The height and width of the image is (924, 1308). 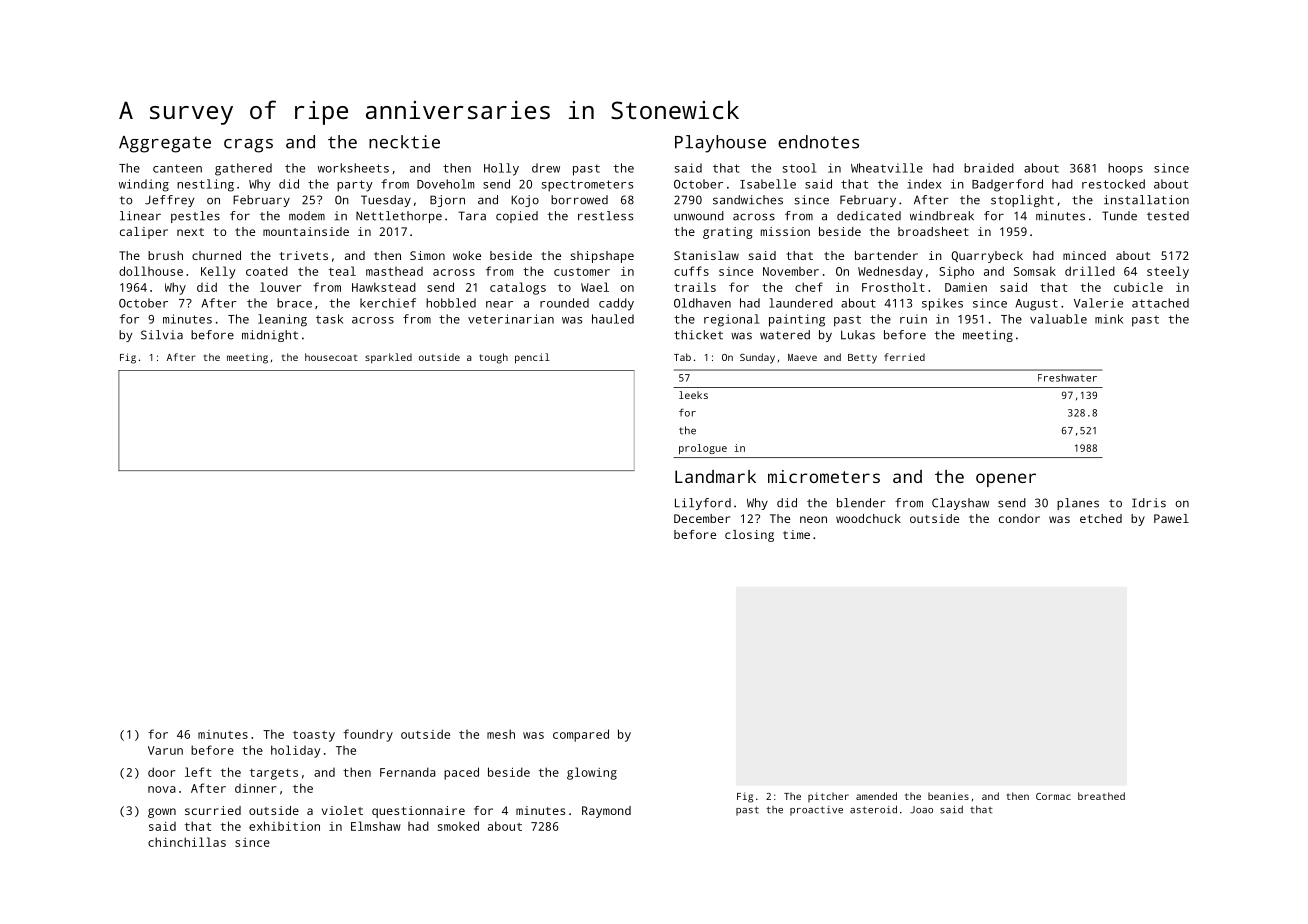 What do you see at coordinates (243, 169) in the image?
I see `gathered` at bounding box center [243, 169].
